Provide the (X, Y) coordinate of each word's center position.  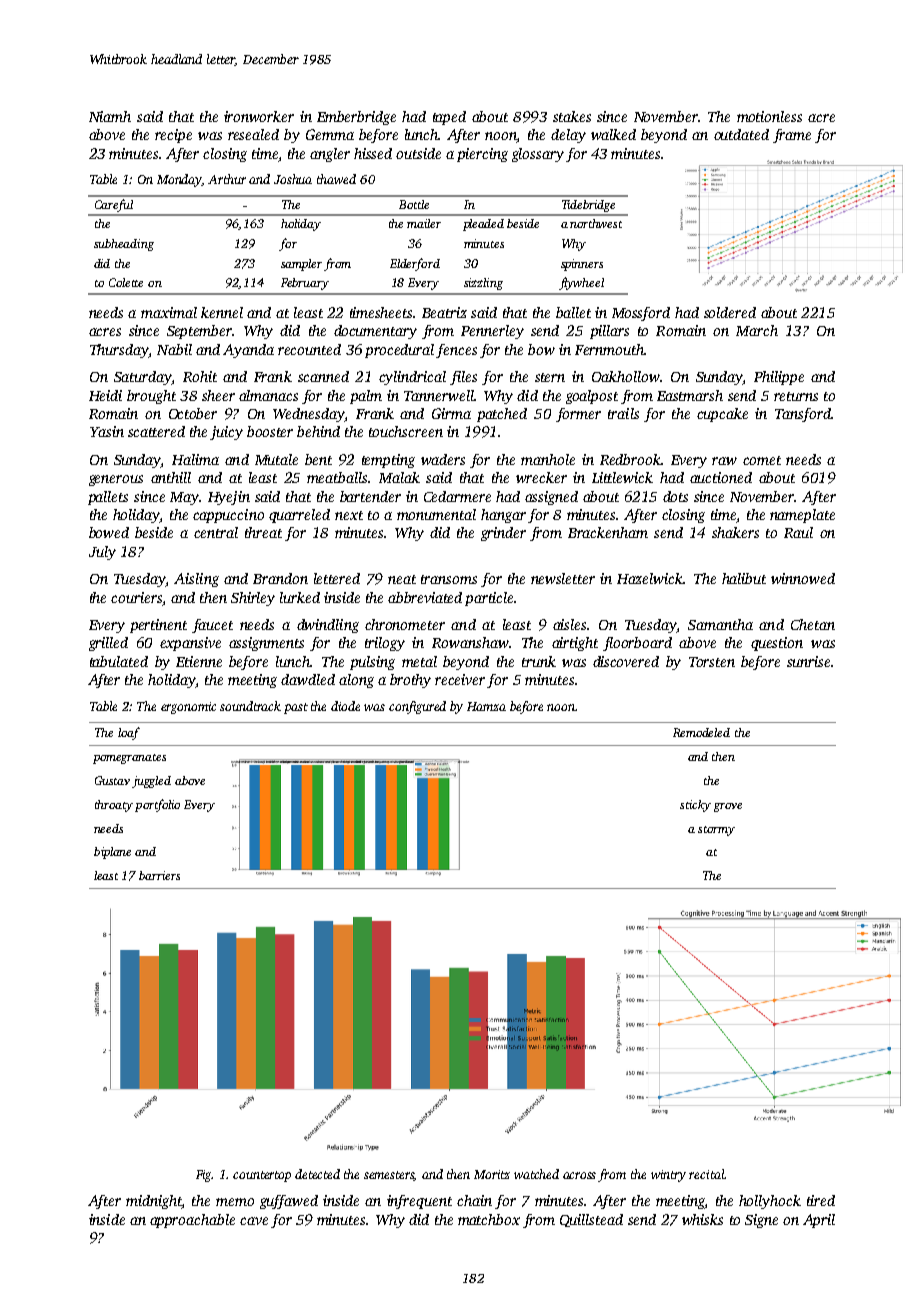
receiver (460, 679)
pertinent (158, 626)
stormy (716, 831)
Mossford (641, 314)
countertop (262, 1176)
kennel (222, 312)
